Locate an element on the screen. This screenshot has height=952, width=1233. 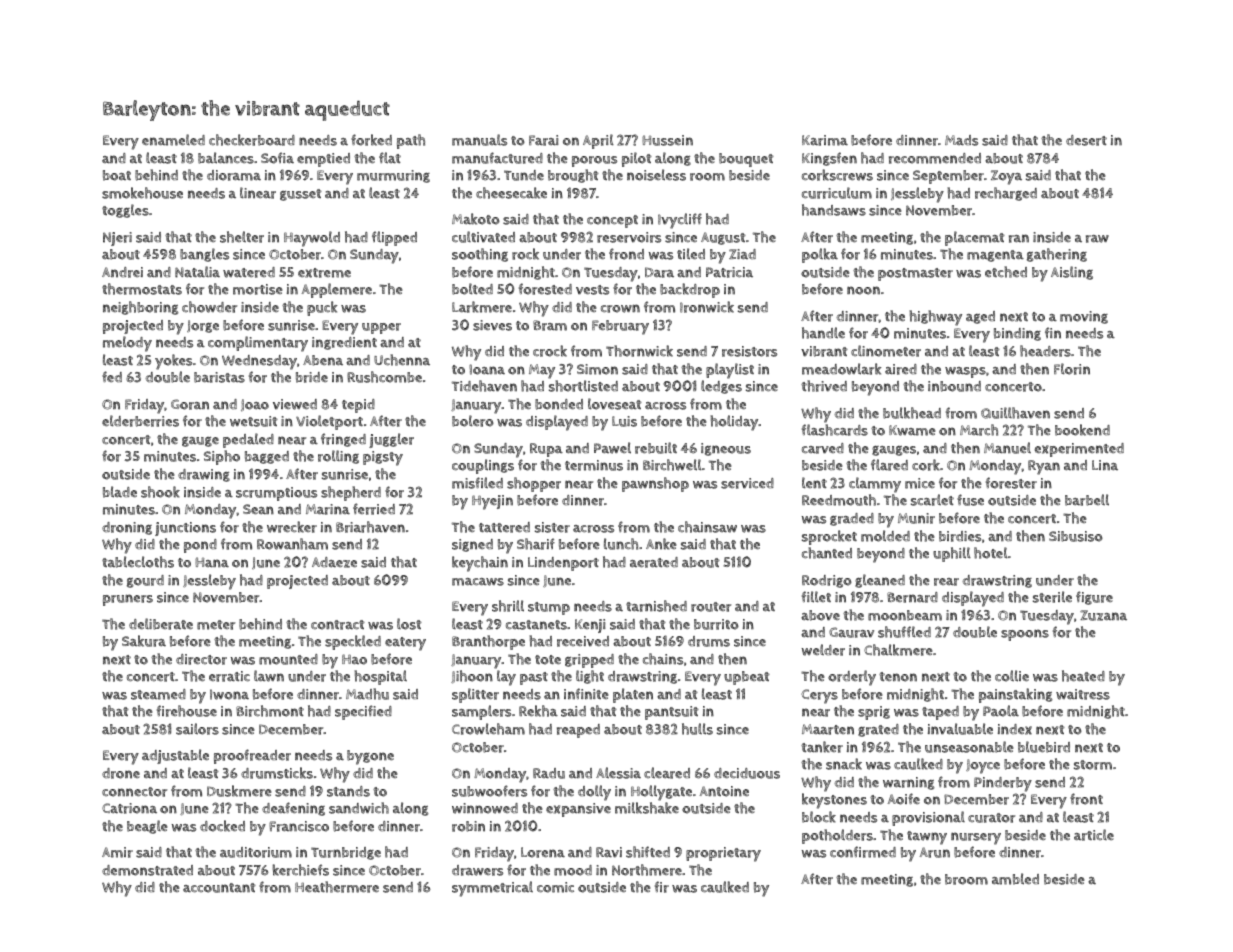
Bram is located at coordinates (550, 325).
